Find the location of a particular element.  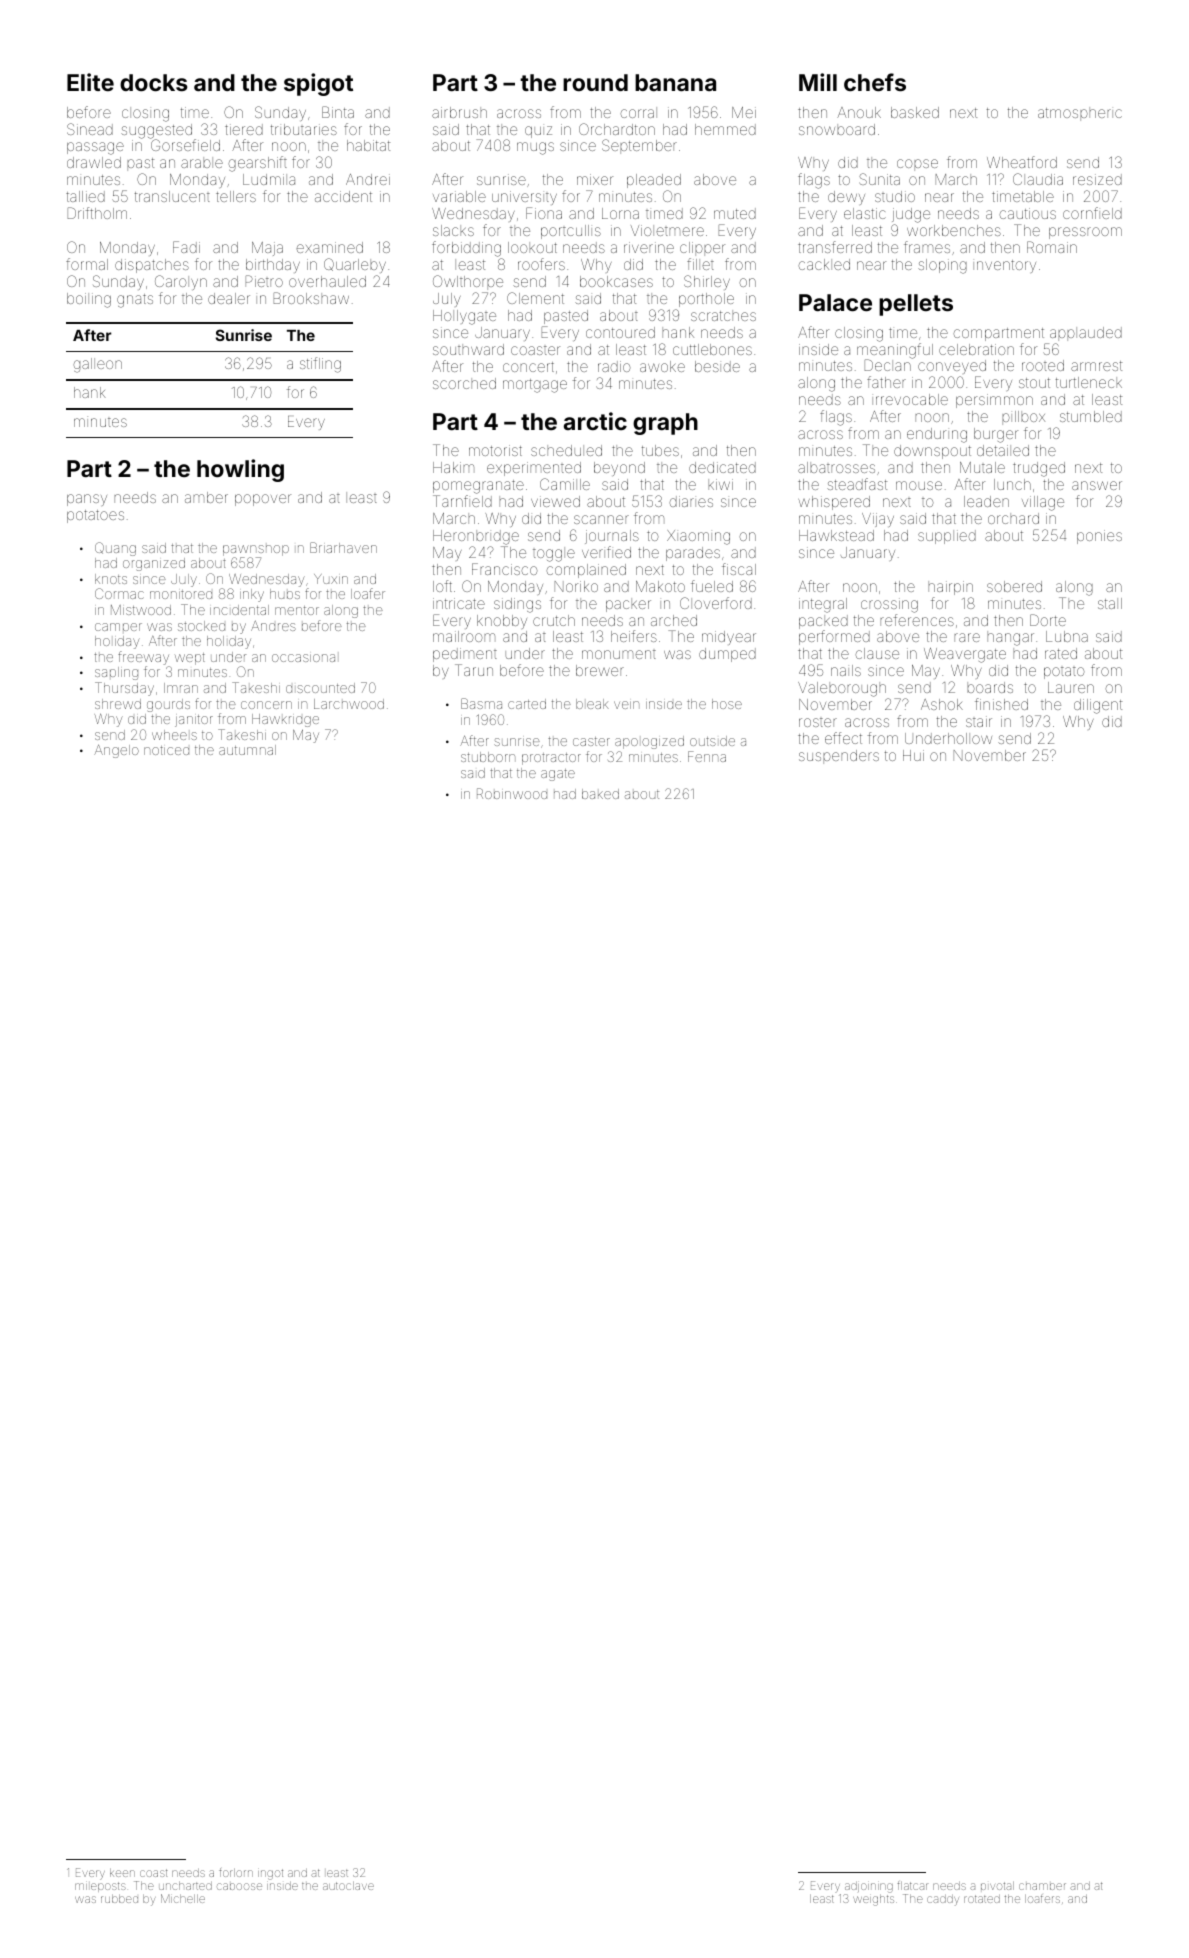

baked is located at coordinates (600, 794).
